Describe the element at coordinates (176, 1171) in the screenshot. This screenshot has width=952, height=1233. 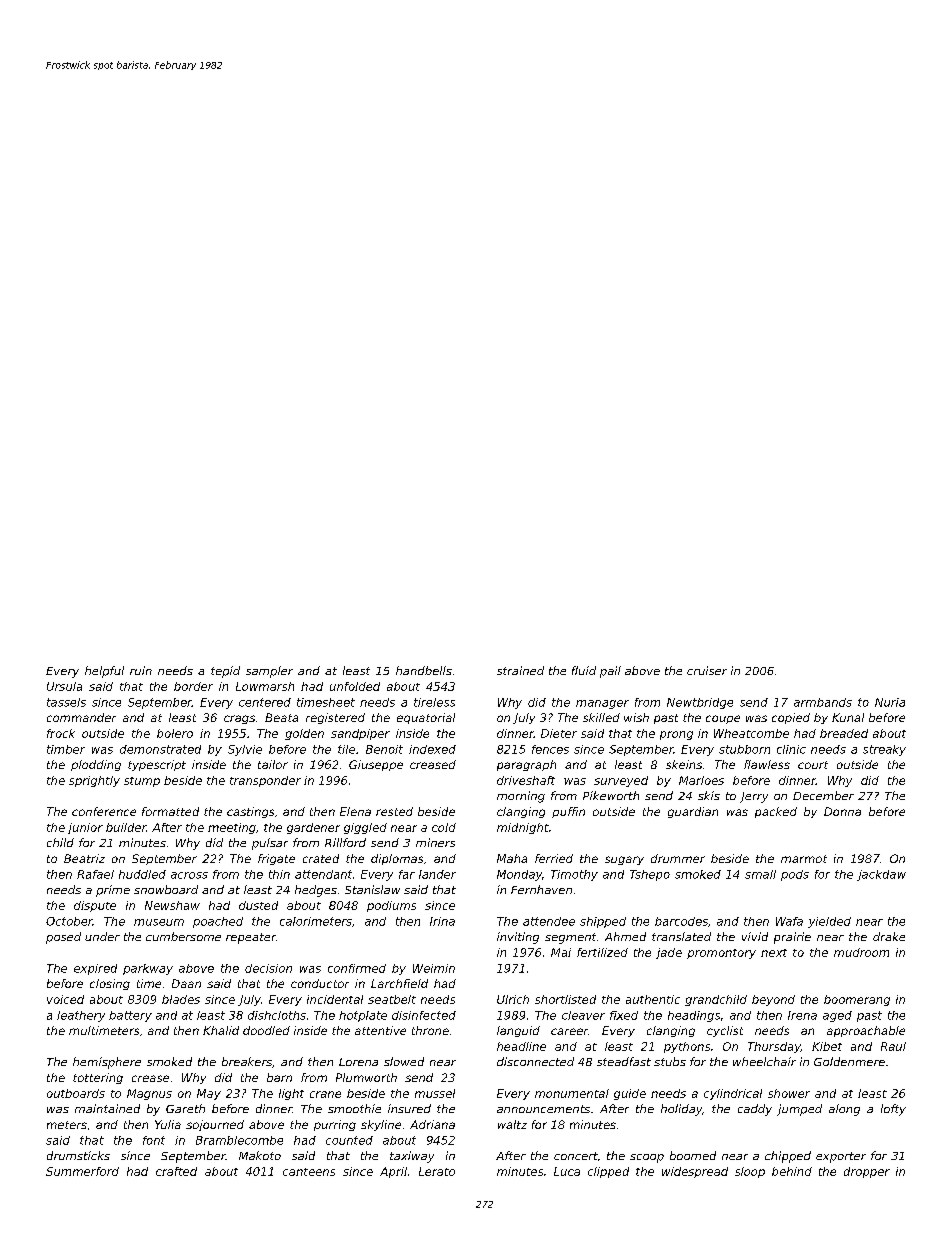
I see `crafted` at that location.
